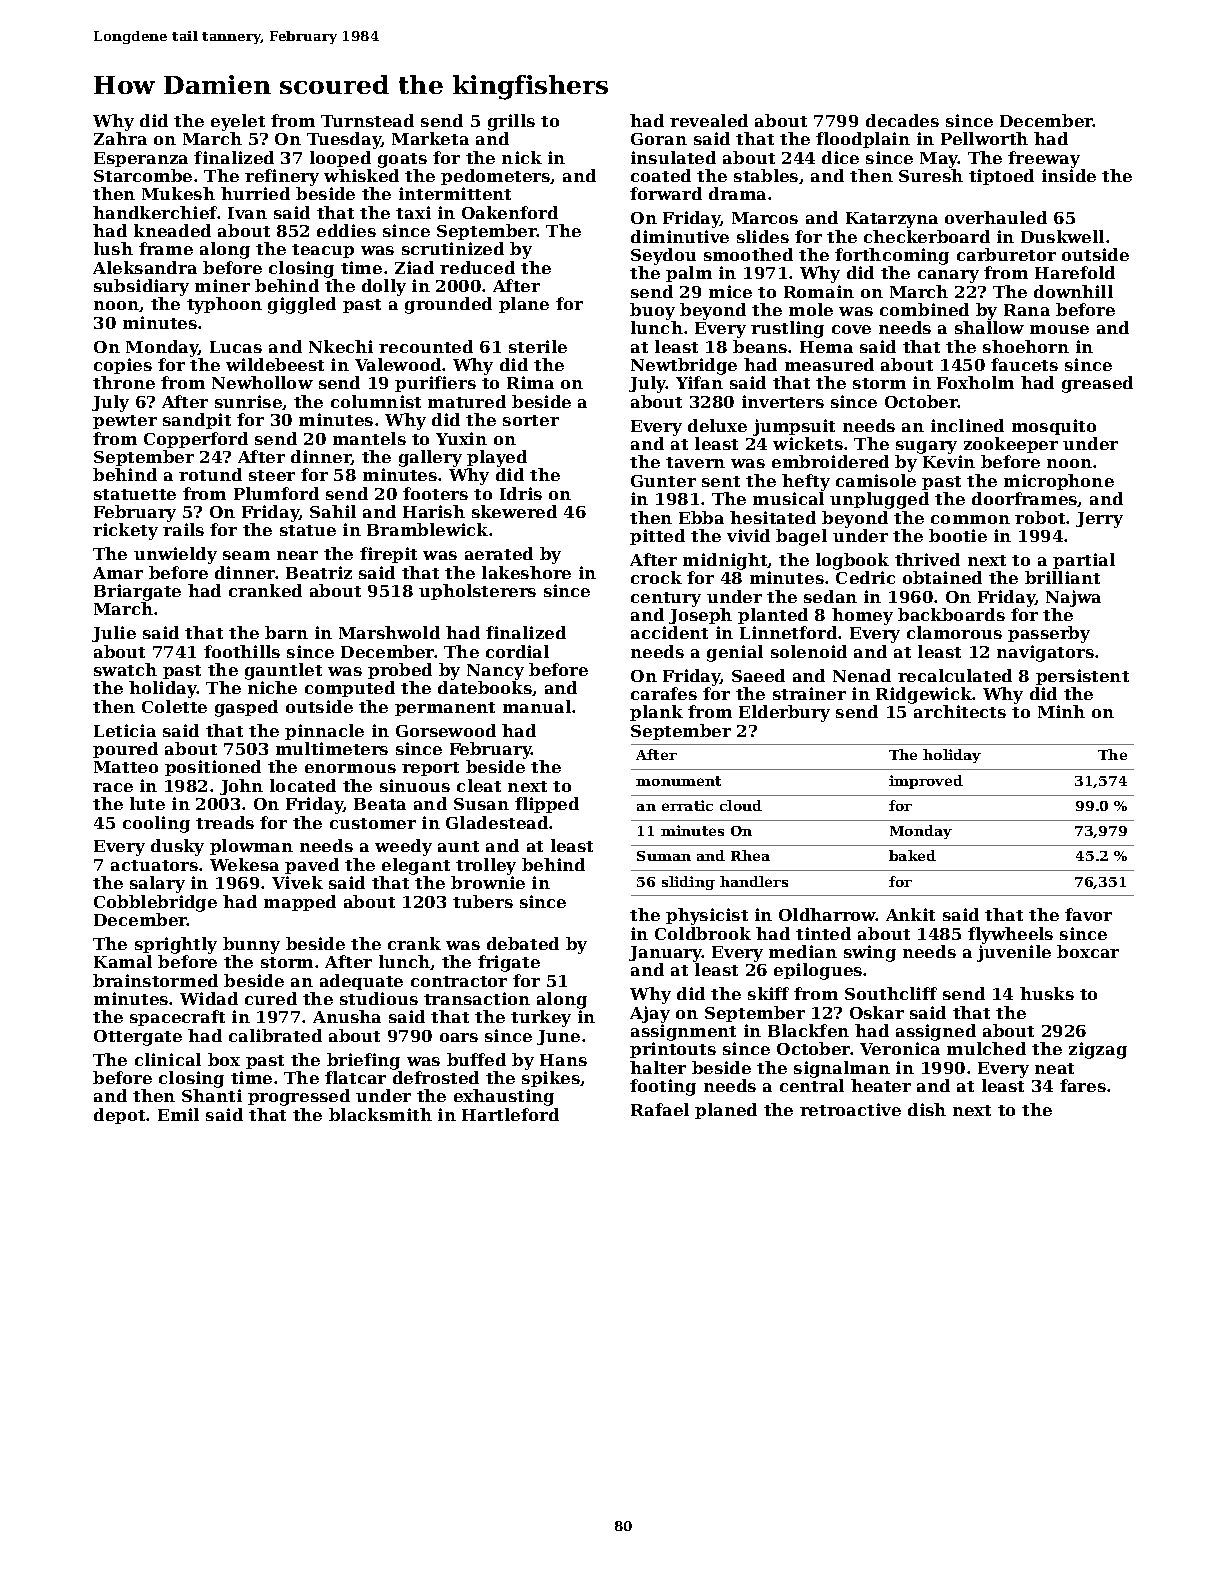 The width and height of the screenshot is (1228, 1589). I want to click on reduced, so click(477, 267).
